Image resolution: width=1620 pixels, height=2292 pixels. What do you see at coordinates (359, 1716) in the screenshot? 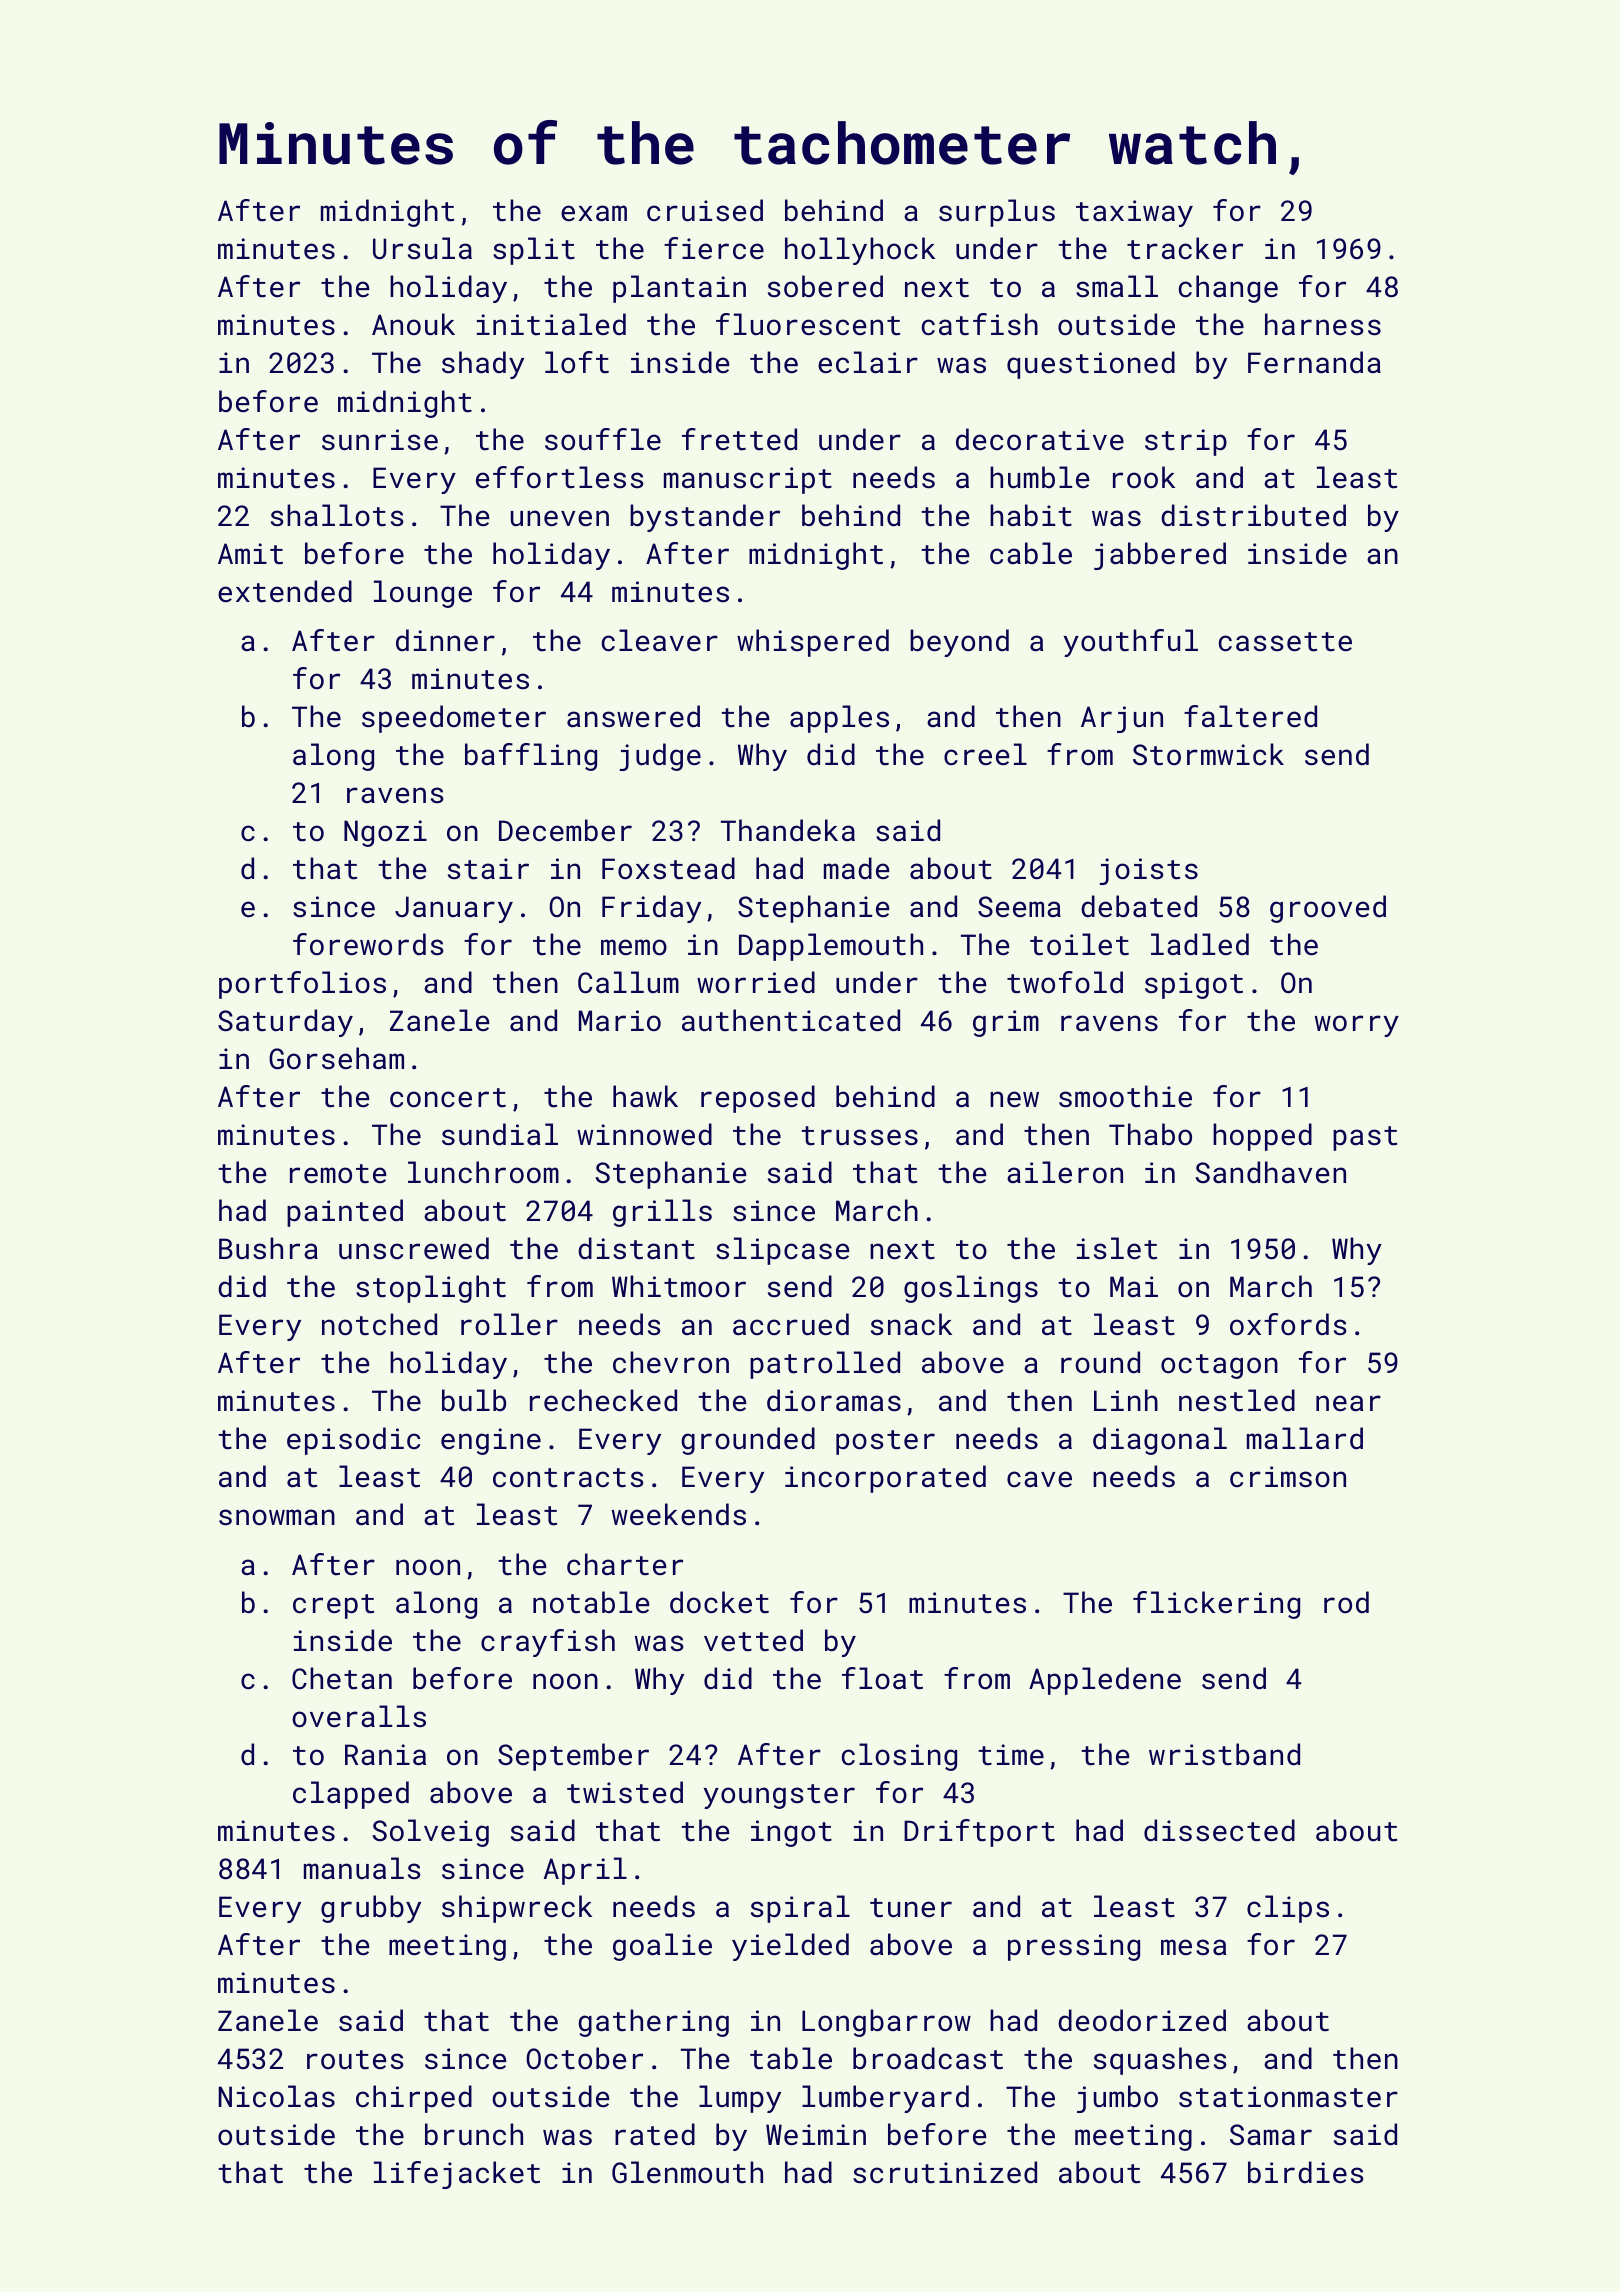
I see `overalls` at bounding box center [359, 1716].
